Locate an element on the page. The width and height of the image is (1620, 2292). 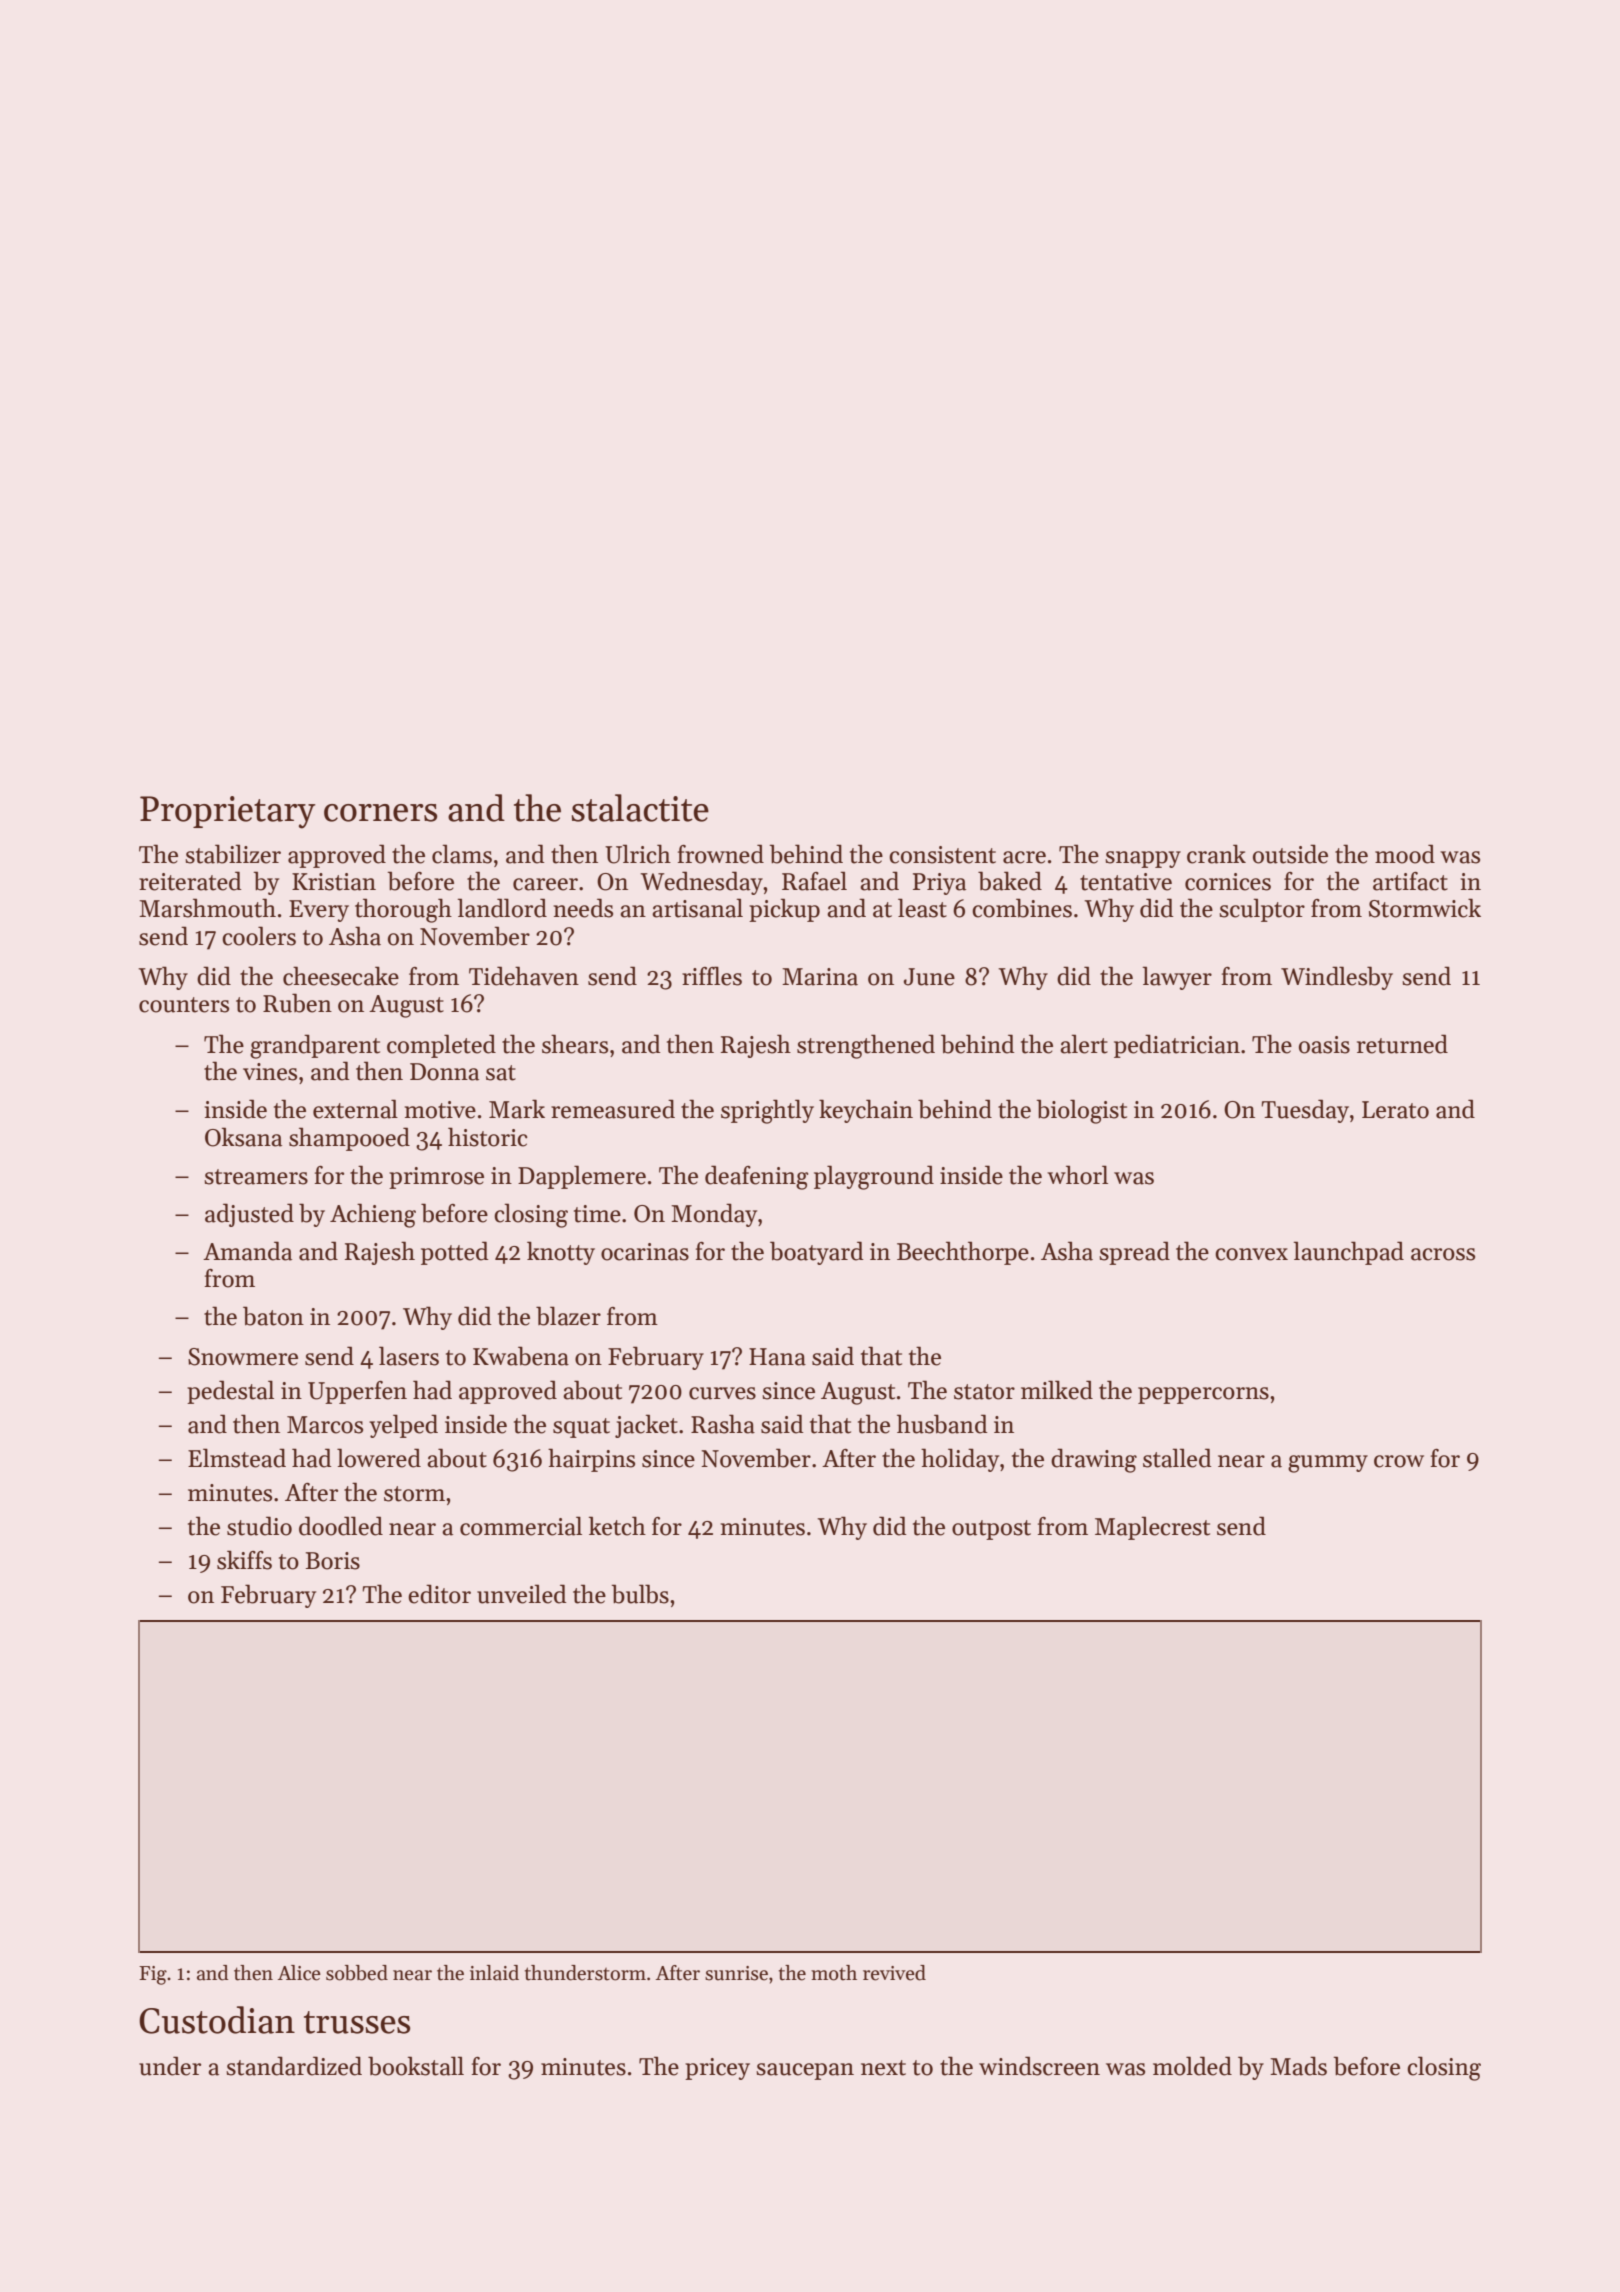
husband is located at coordinates (942, 1424).
